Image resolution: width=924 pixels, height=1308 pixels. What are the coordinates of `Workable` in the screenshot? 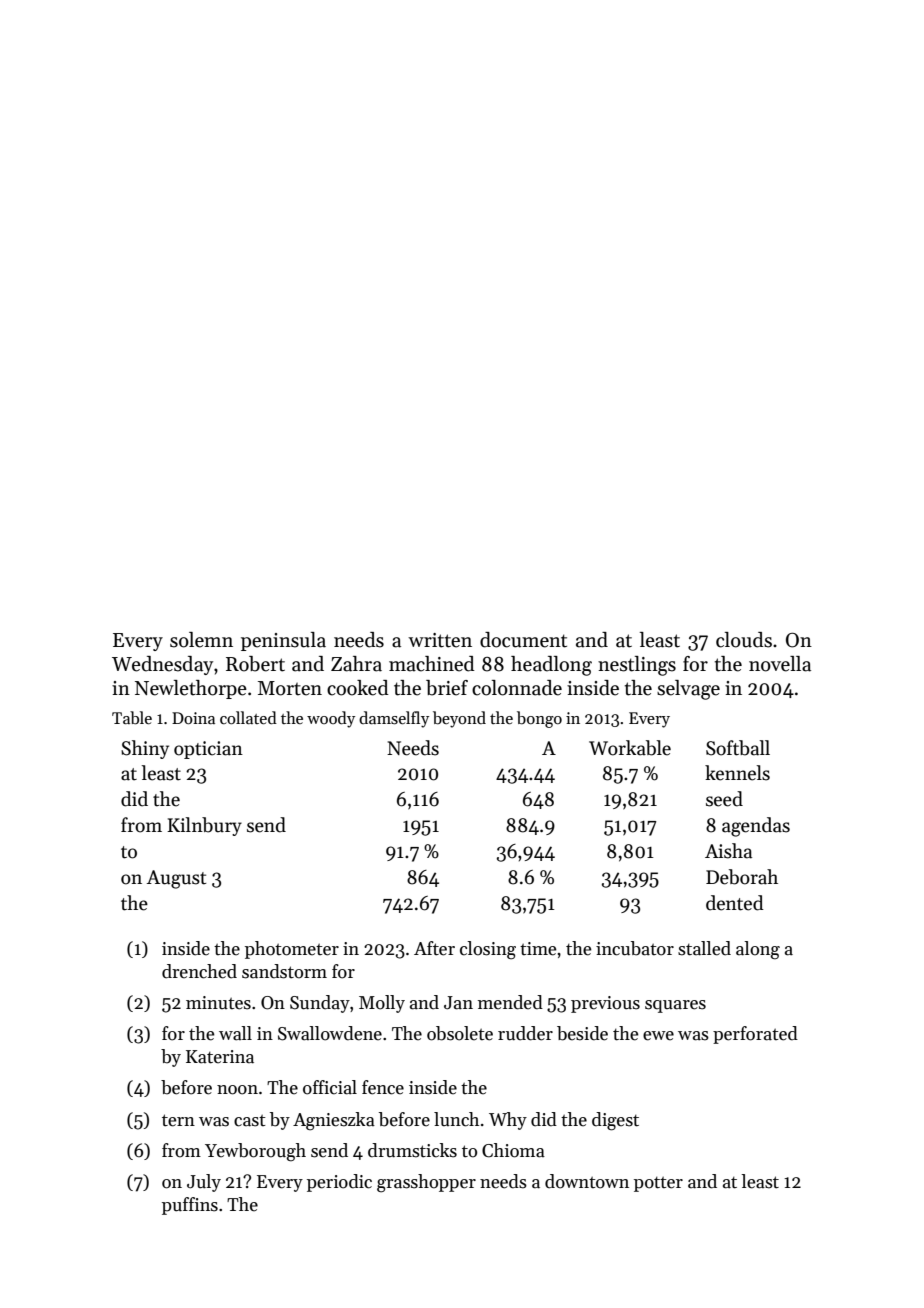 It's located at (630, 748).
